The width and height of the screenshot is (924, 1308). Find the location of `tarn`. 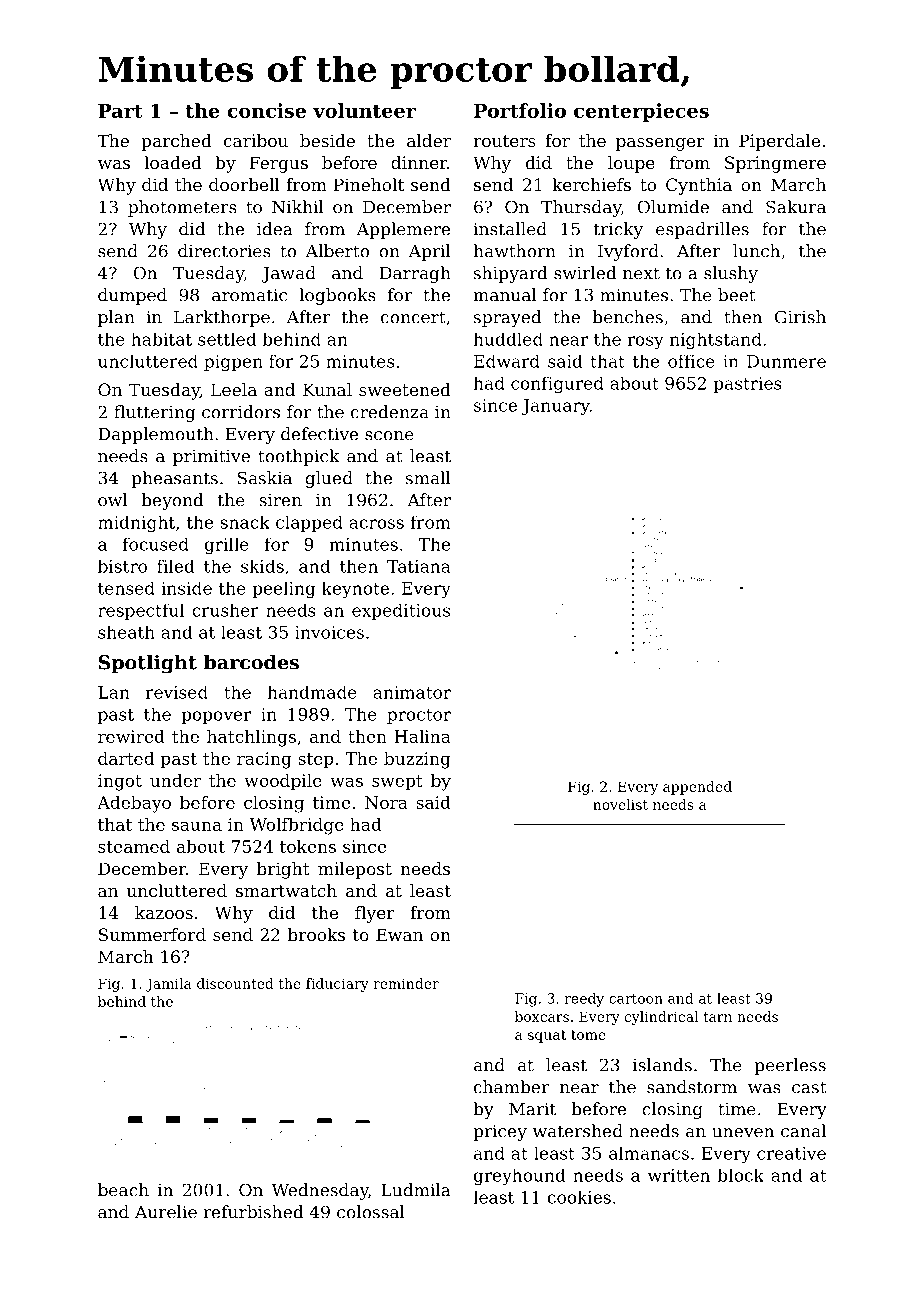

tarn is located at coordinates (717, 1017).
